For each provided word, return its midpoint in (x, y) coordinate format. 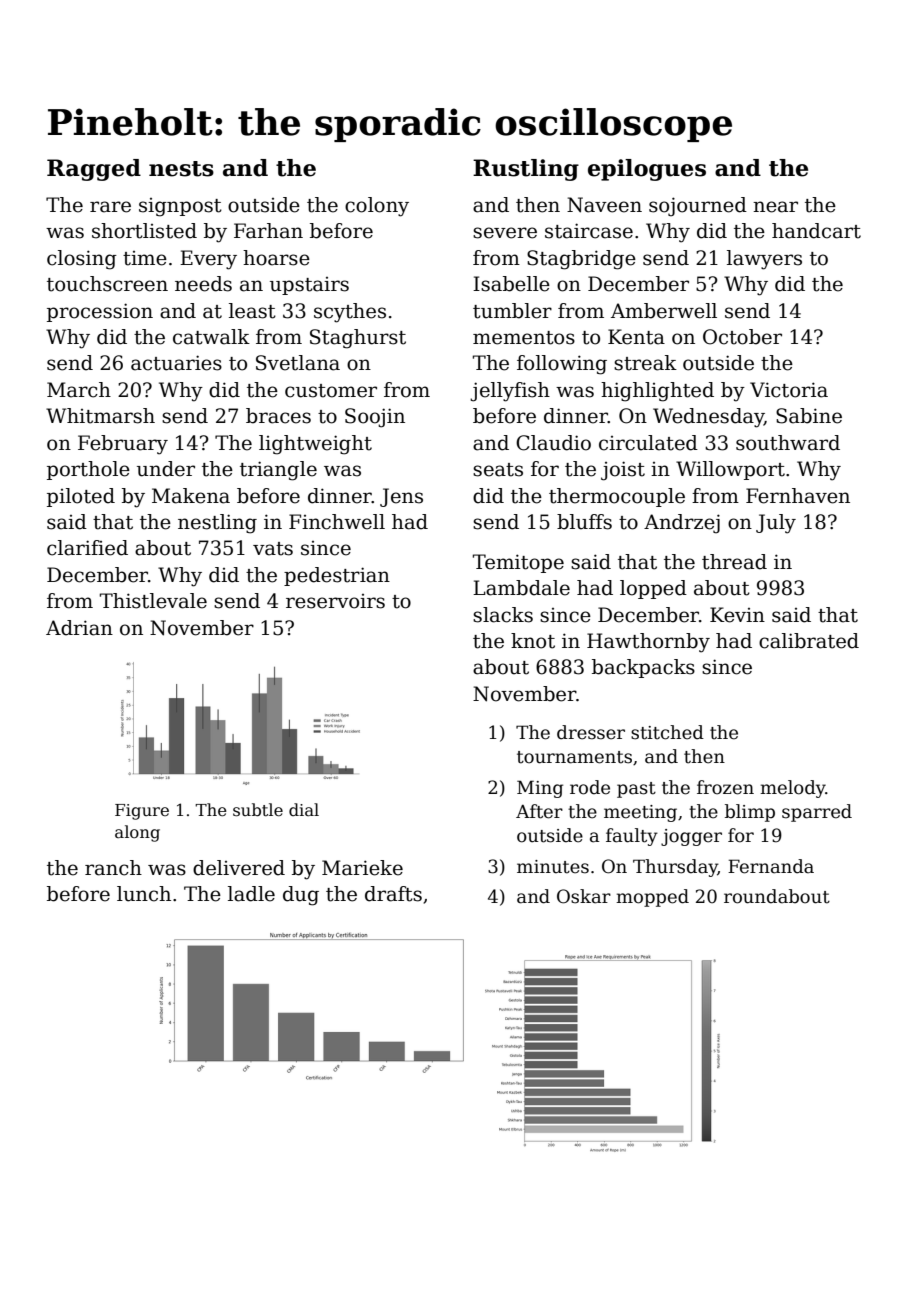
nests (181, 169)
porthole (88, 470)
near (775, 207)
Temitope (518, 563)
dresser (591, 732)
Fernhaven (798, 496)
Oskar (584, 896)
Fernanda (771, 866)
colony (377, 207)
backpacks (643, 668)
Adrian (79, 628)
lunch (144, 894)
